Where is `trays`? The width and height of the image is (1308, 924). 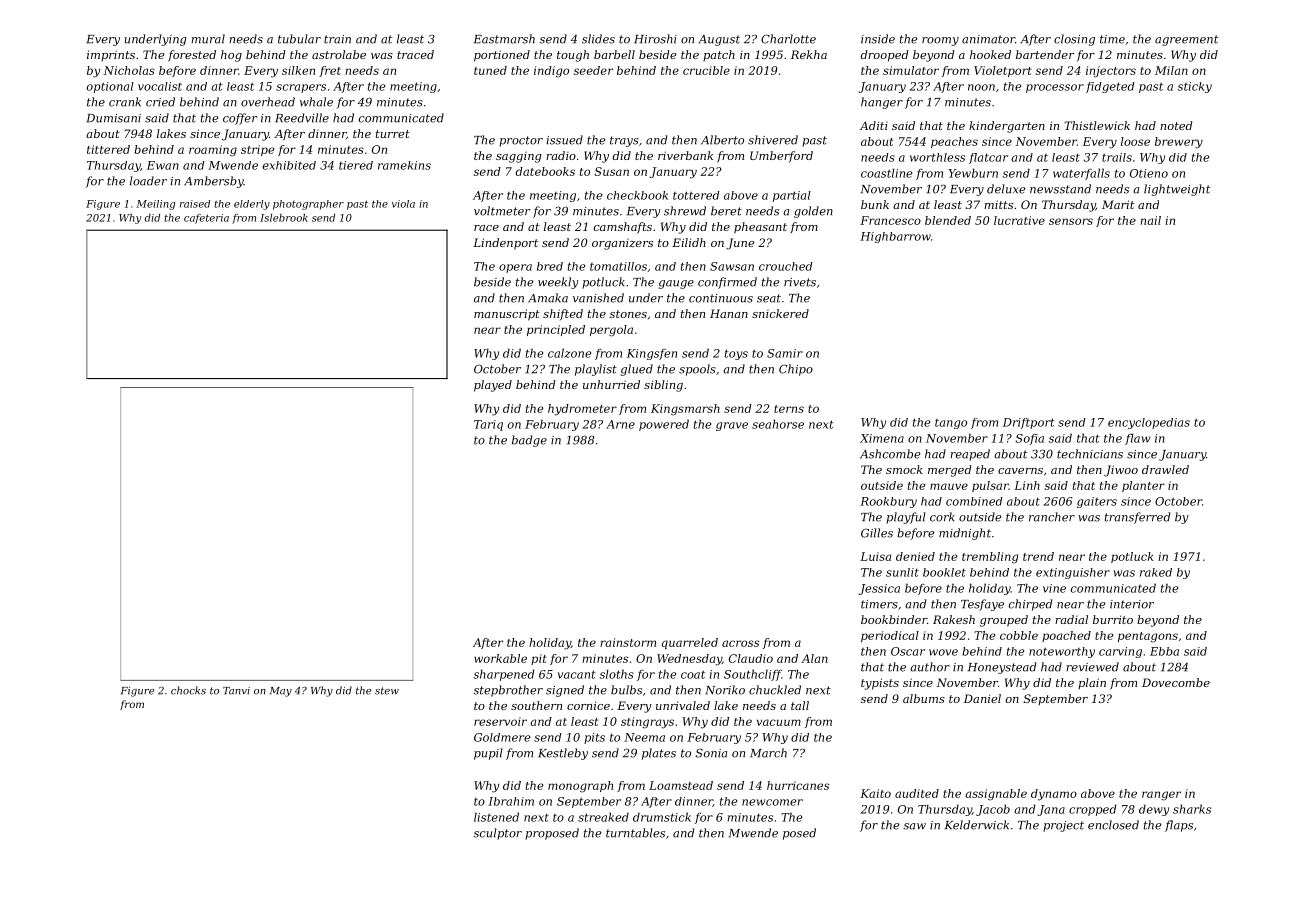 trays is located at coordinates (624, 141).
